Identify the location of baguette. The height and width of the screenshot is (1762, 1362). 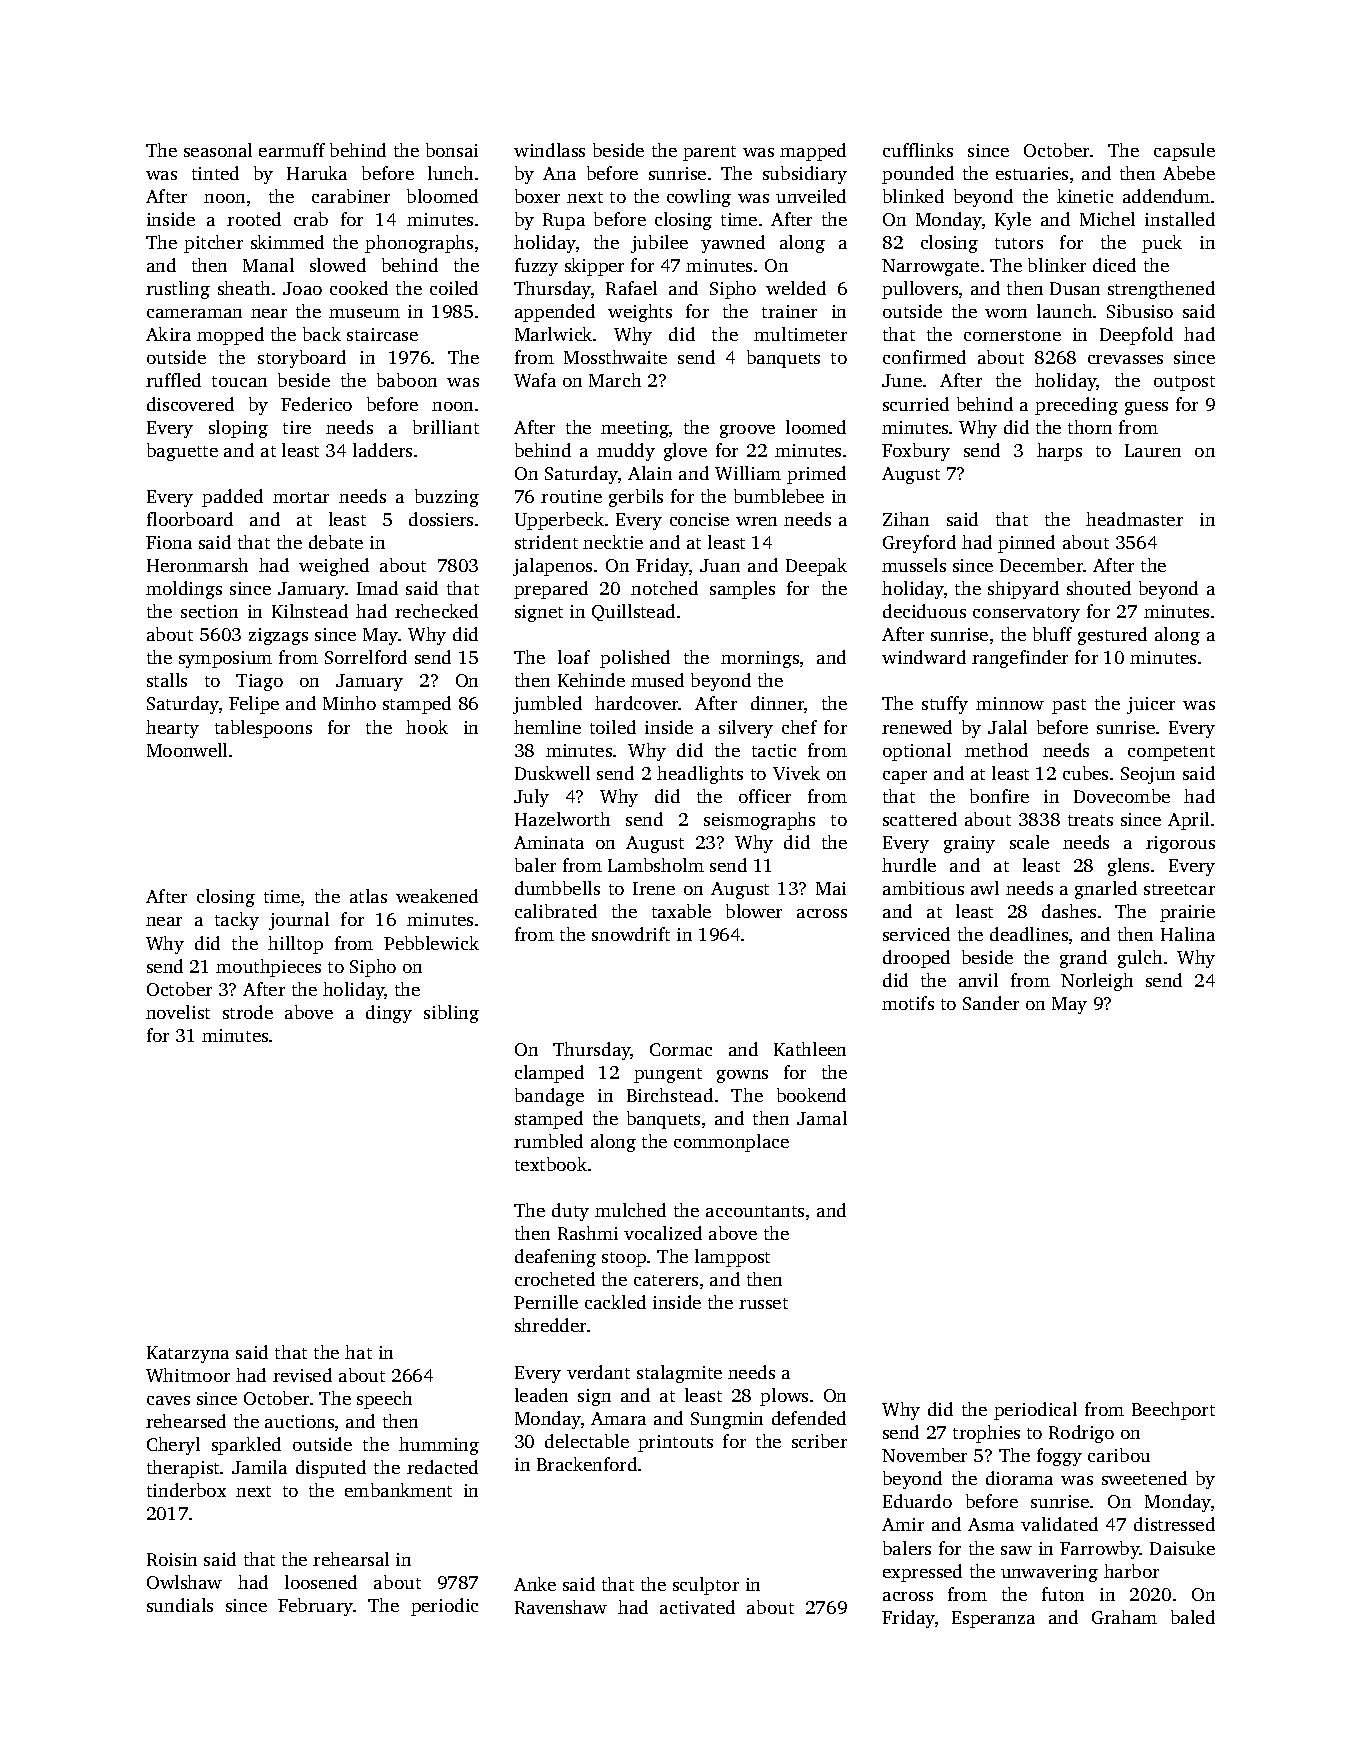
(182, 452).
